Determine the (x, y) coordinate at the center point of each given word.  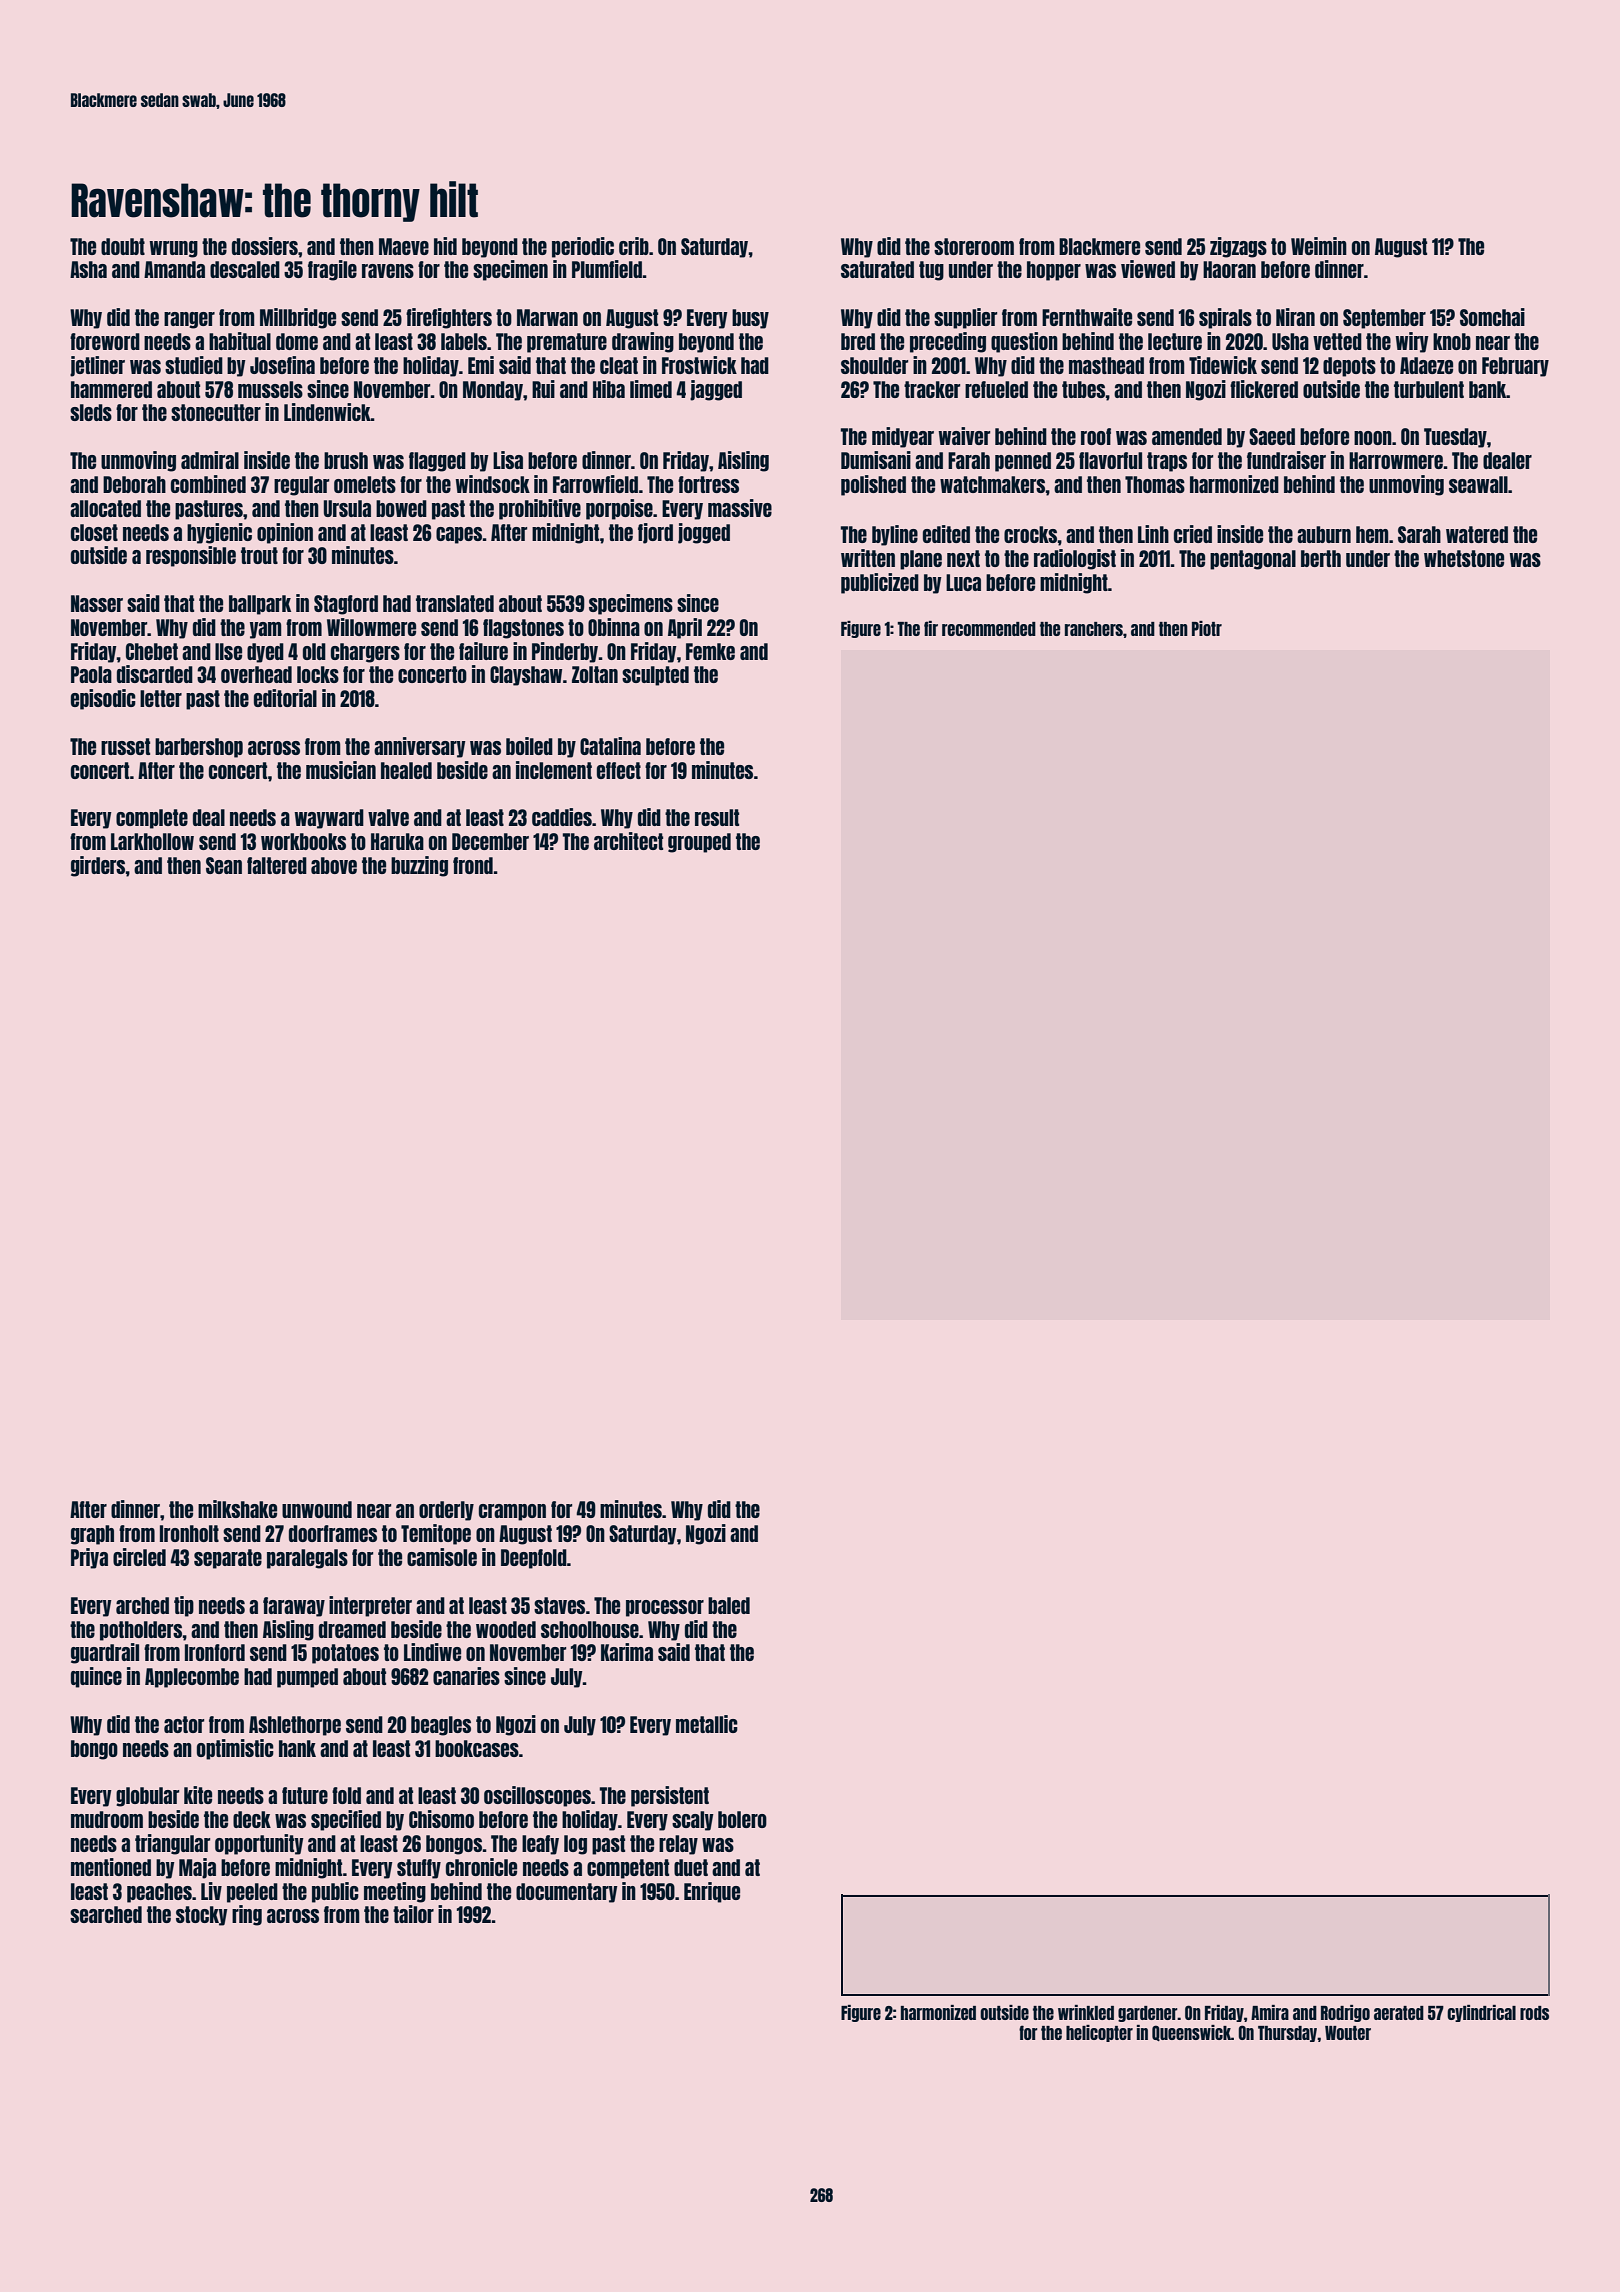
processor (665, 1608)
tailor (413, 1914)
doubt (123, 246)
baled (729, 1605)
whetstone (1464, 558)
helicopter (1099, 2033)
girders (98, 866)
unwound (317, 1509)
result (717, 817)
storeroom (974, 246)
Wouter (1348, 2033)
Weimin (1319, 246)
